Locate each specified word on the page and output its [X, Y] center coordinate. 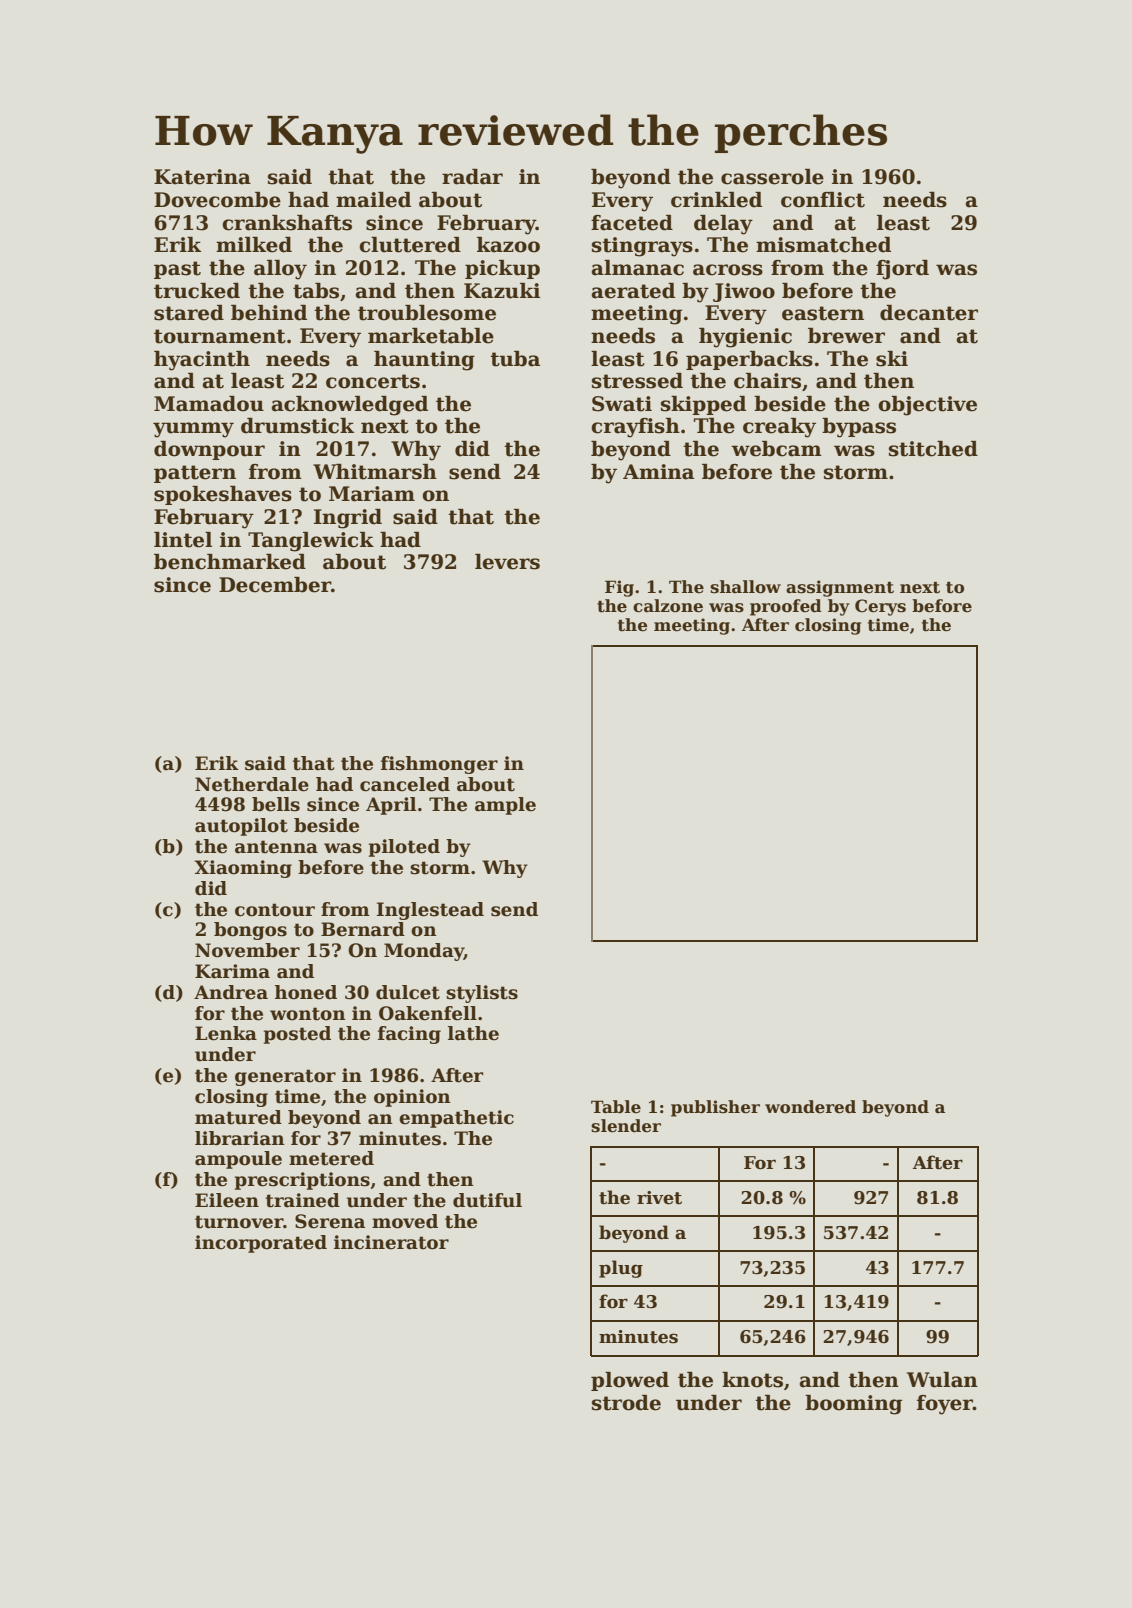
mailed [373, 200]
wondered [810, 1107]
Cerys [880, 607]
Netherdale [252, 784]
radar [472, 177]
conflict [823, 200]
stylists [482, 994]
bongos [250, 931]
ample [505, 806]
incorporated [261, 1244]
